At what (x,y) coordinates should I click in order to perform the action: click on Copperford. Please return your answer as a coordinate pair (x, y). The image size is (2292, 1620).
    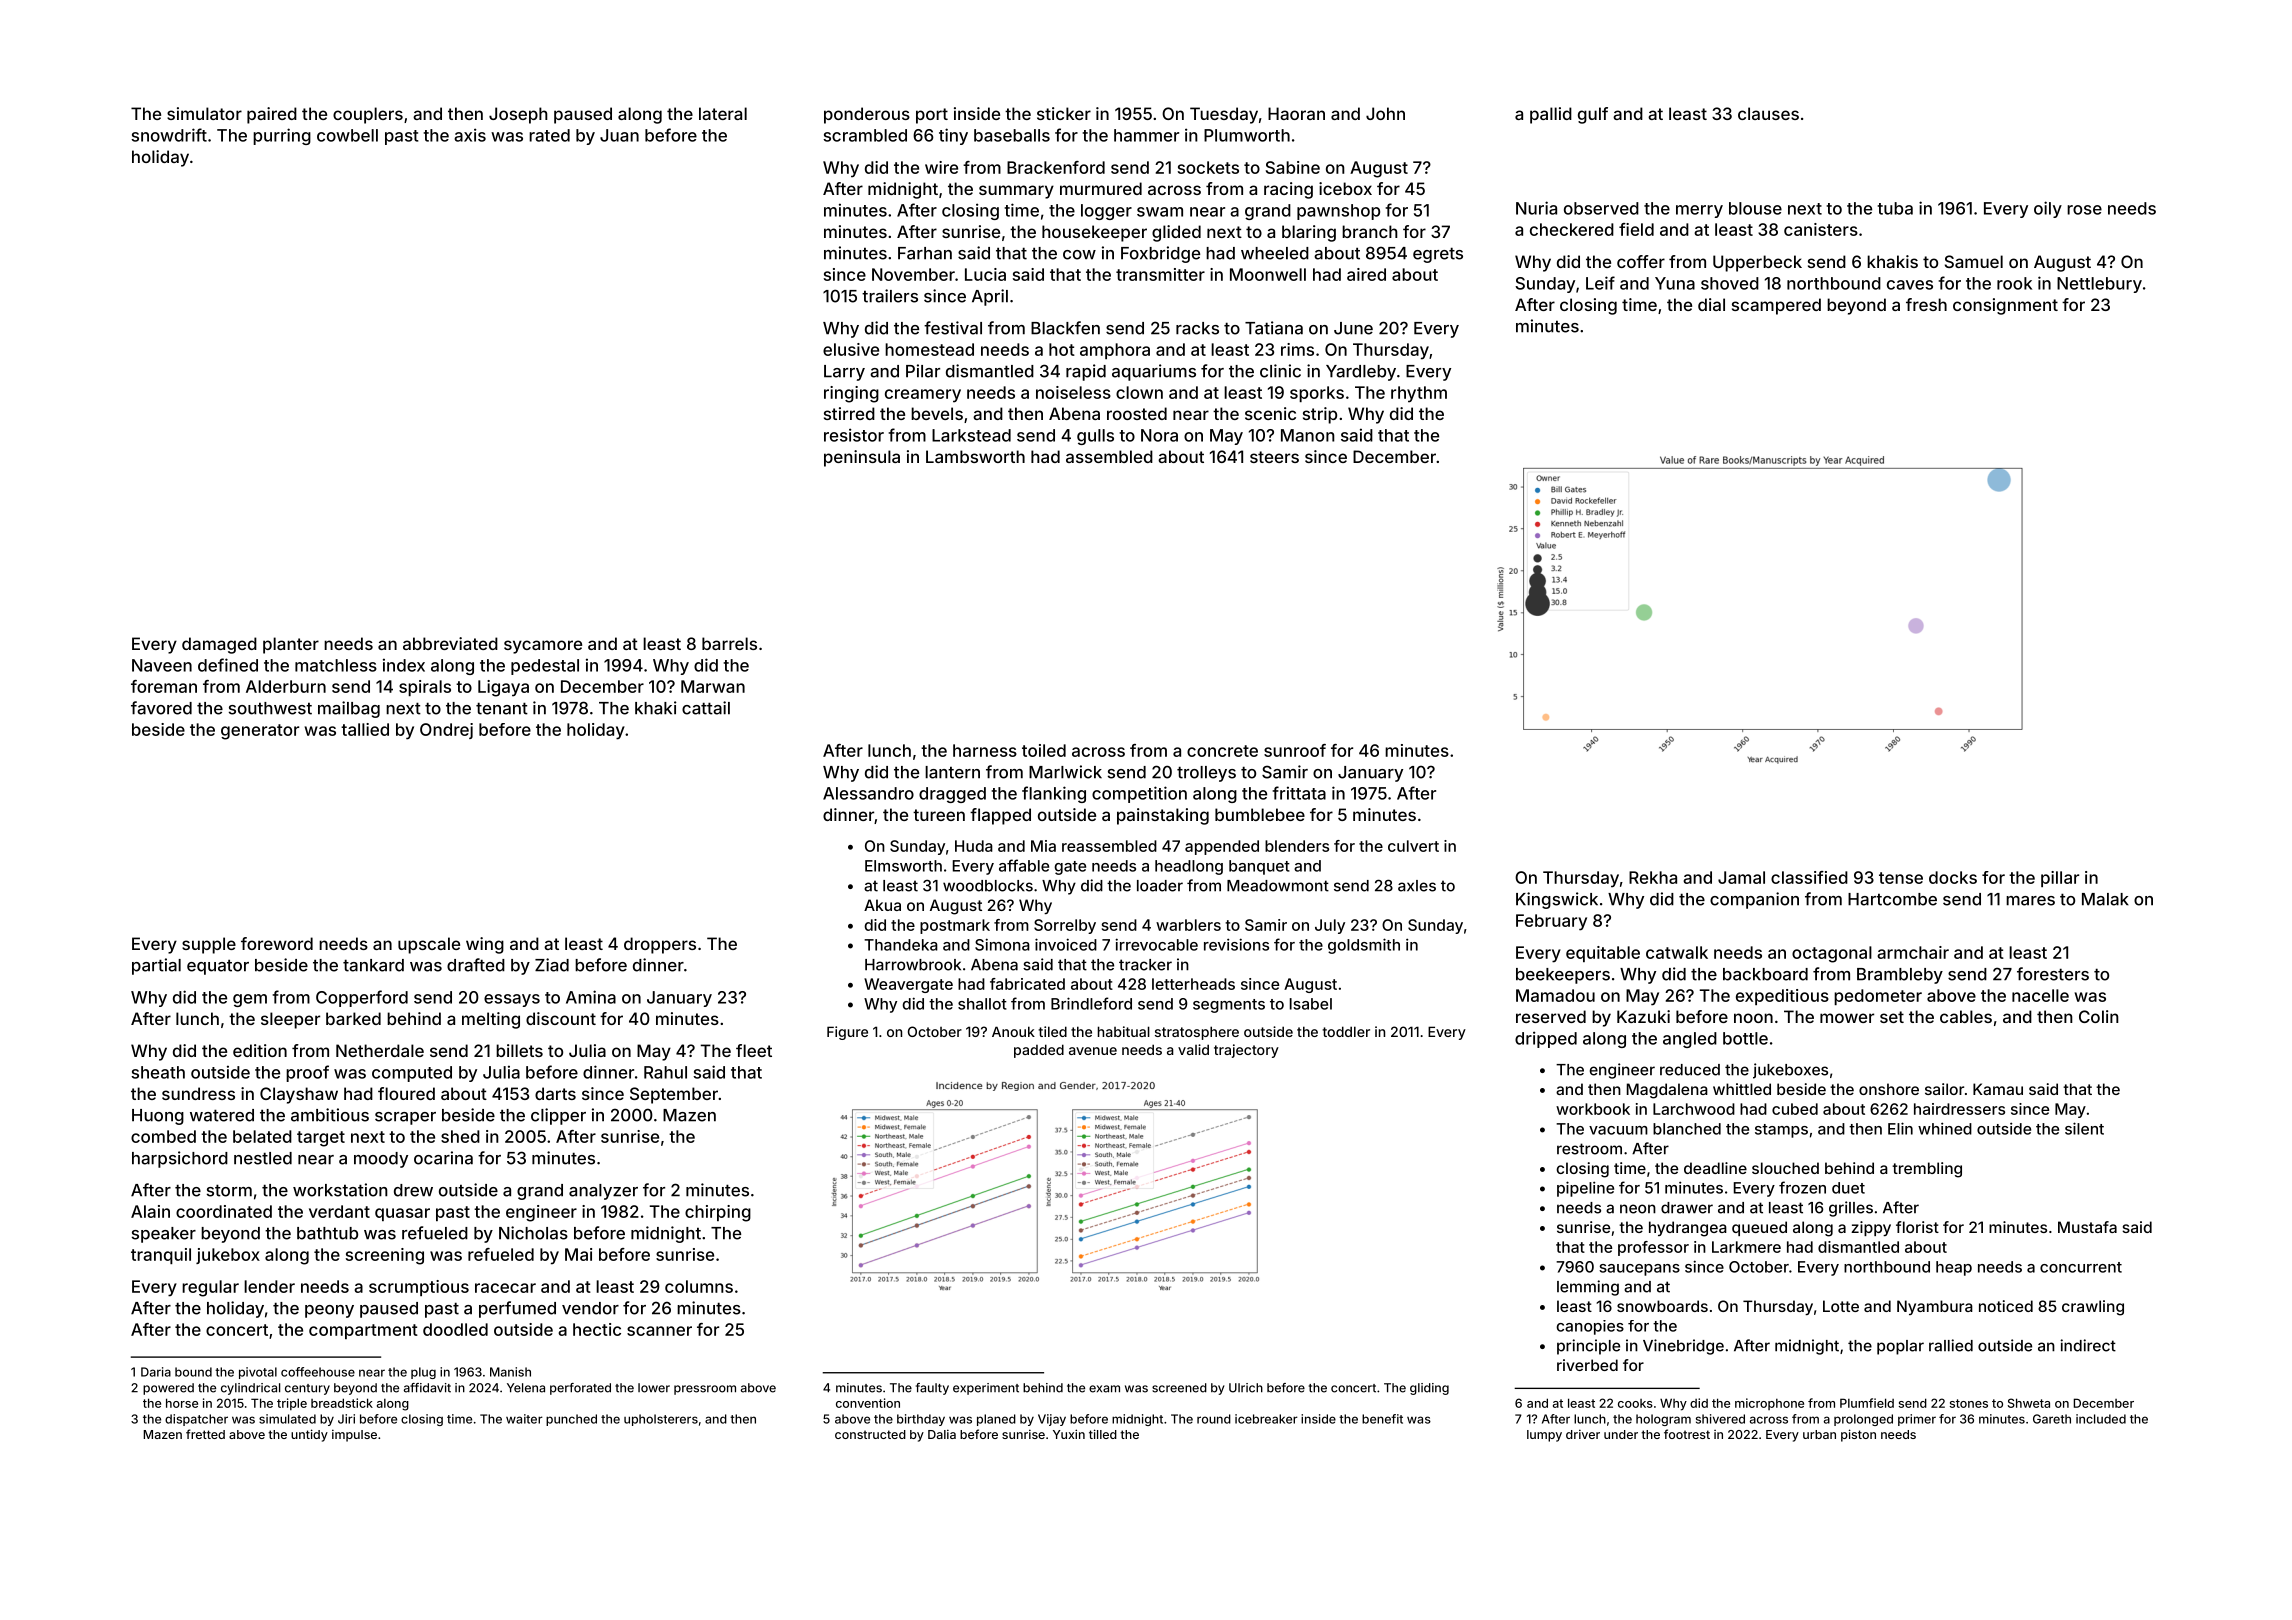
    Looking at the image, I should click on (362, 998).
